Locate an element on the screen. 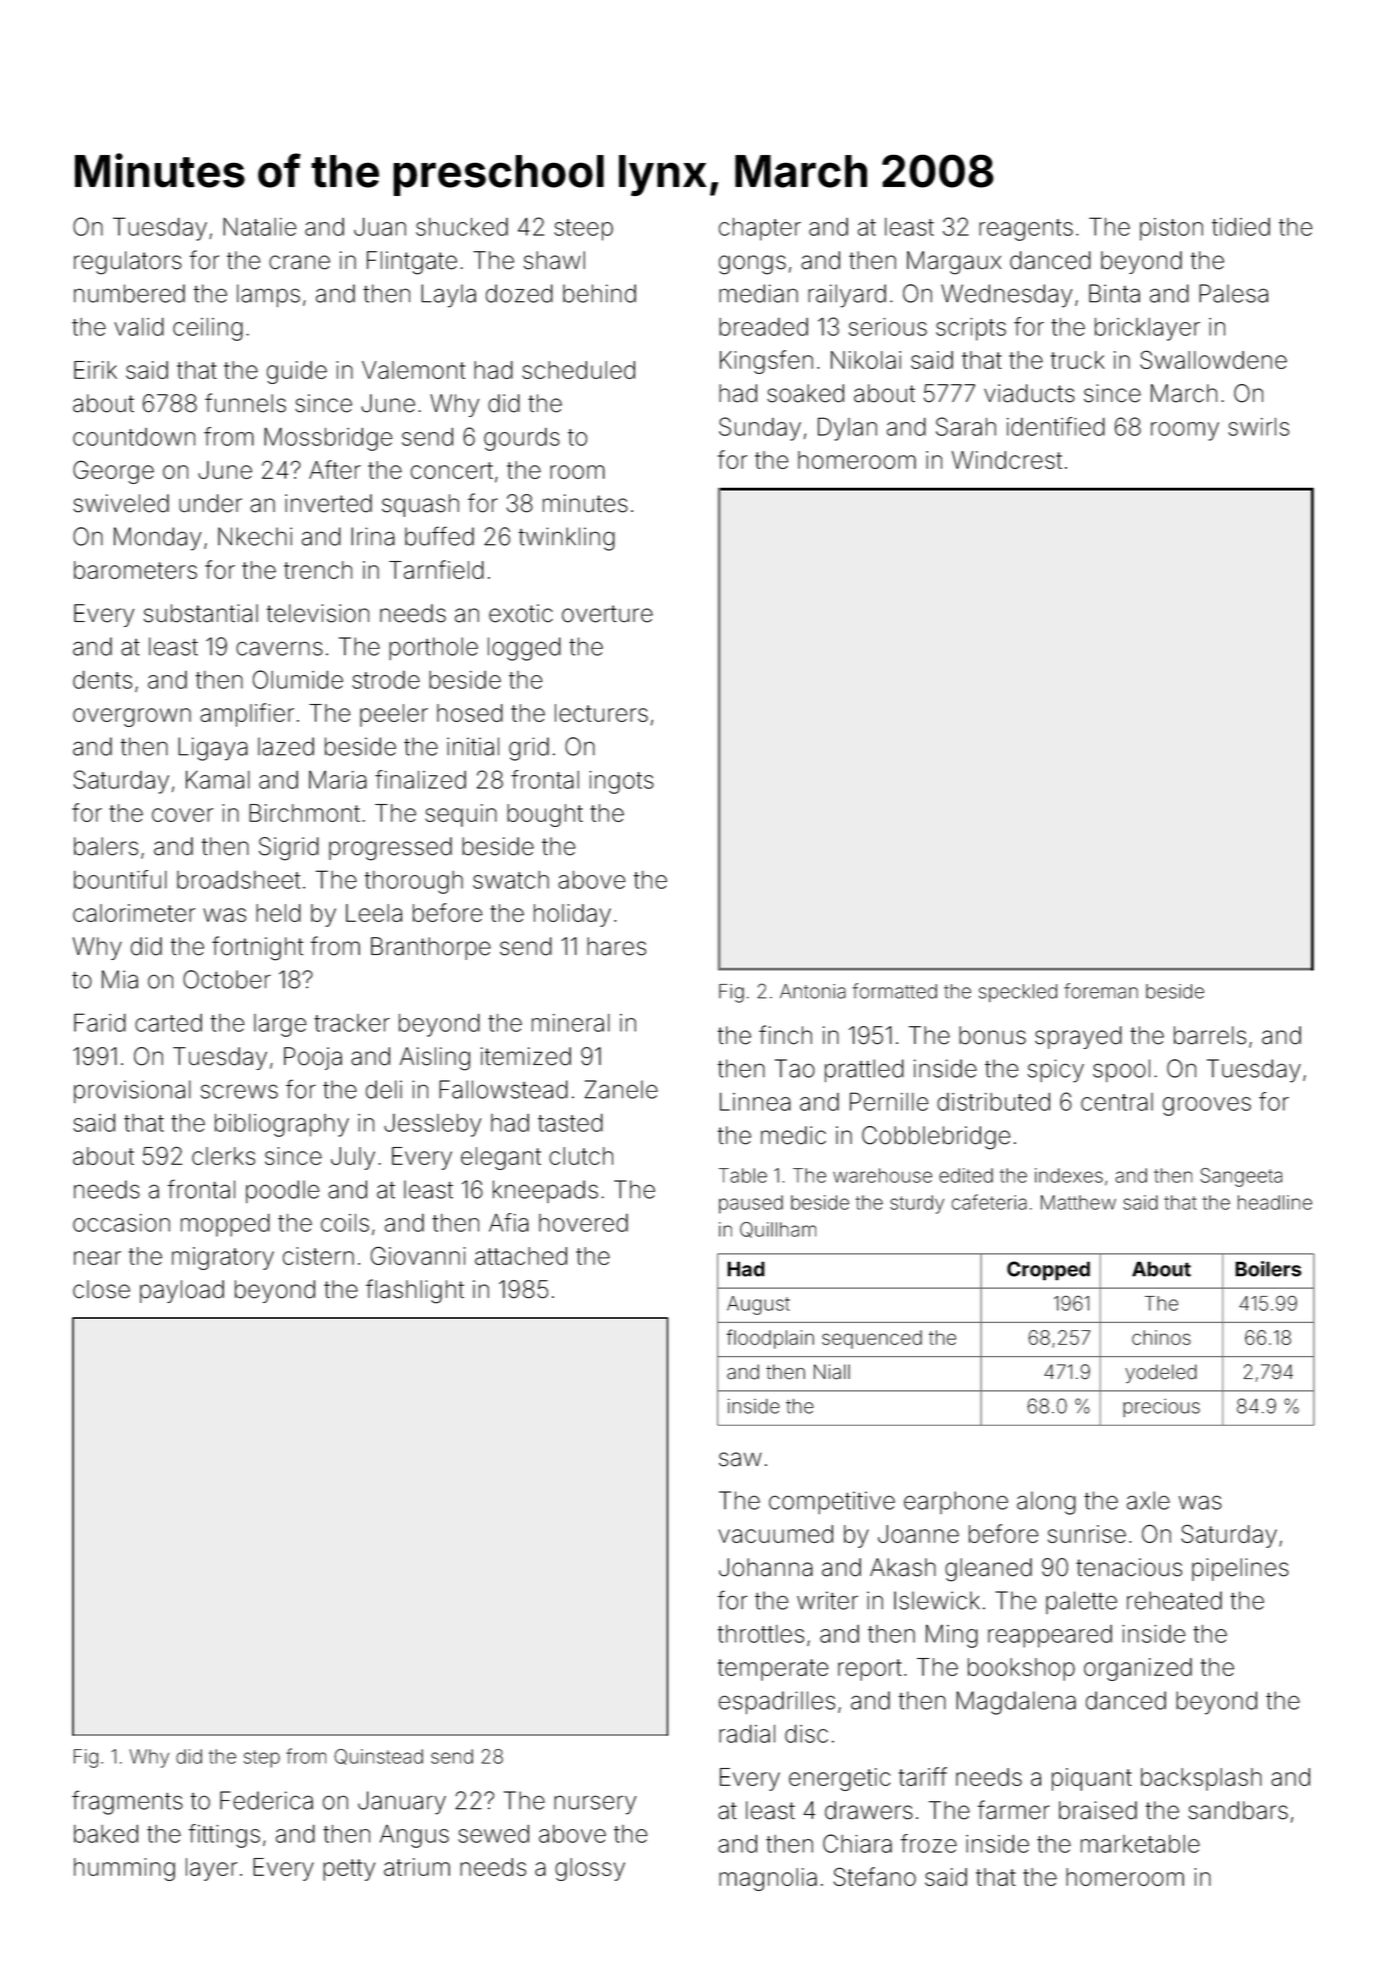 This screenshot has height=1969, width=1386. regulators is located at coordinates (128, 263).
